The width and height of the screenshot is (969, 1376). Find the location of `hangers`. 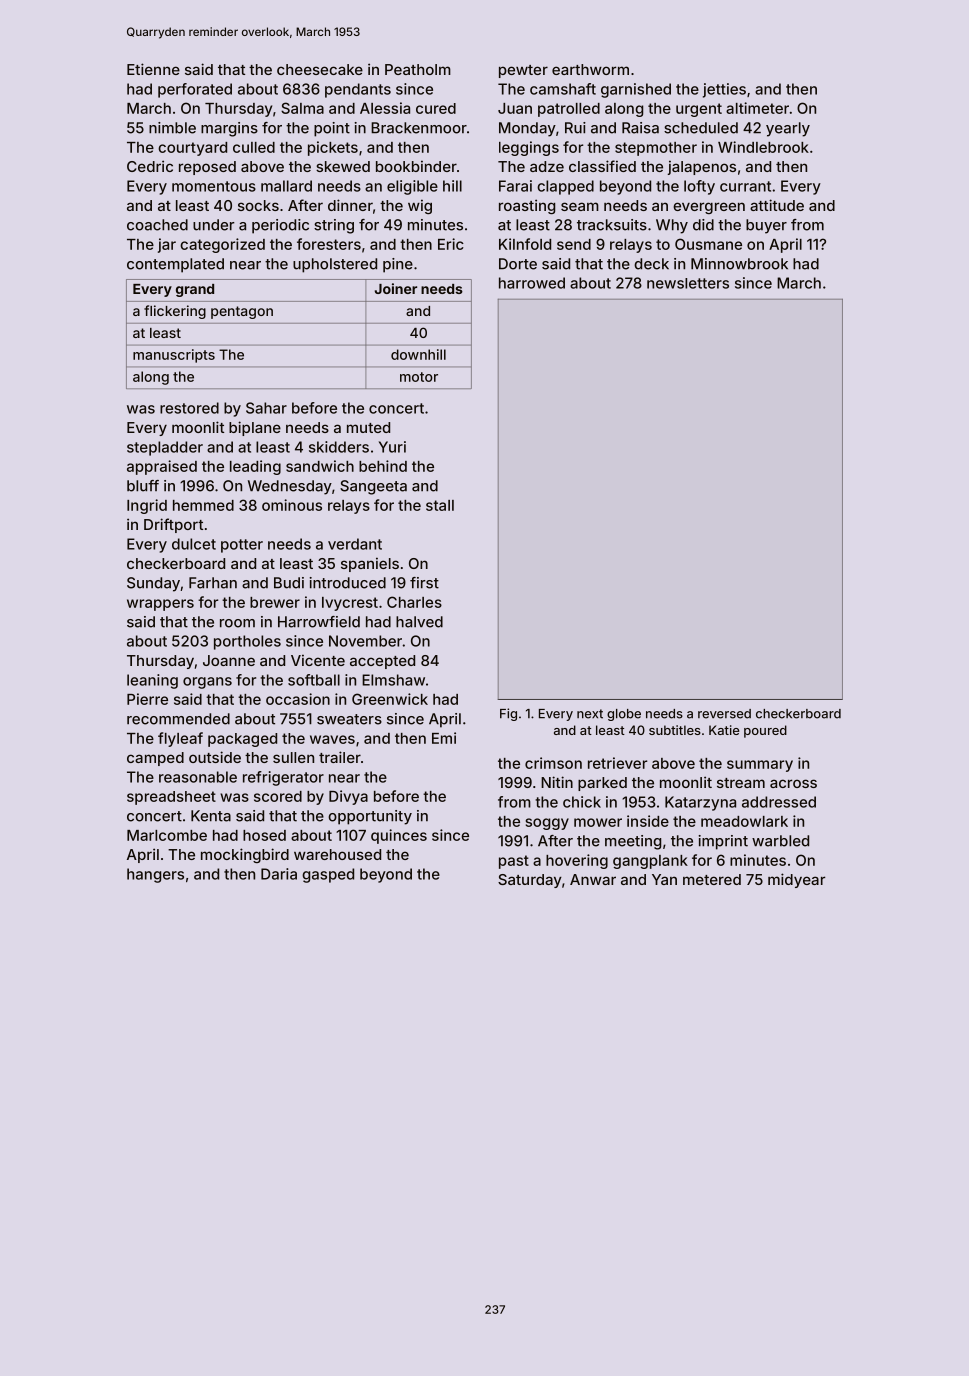

hangers is located at coordinates (155, 875).
